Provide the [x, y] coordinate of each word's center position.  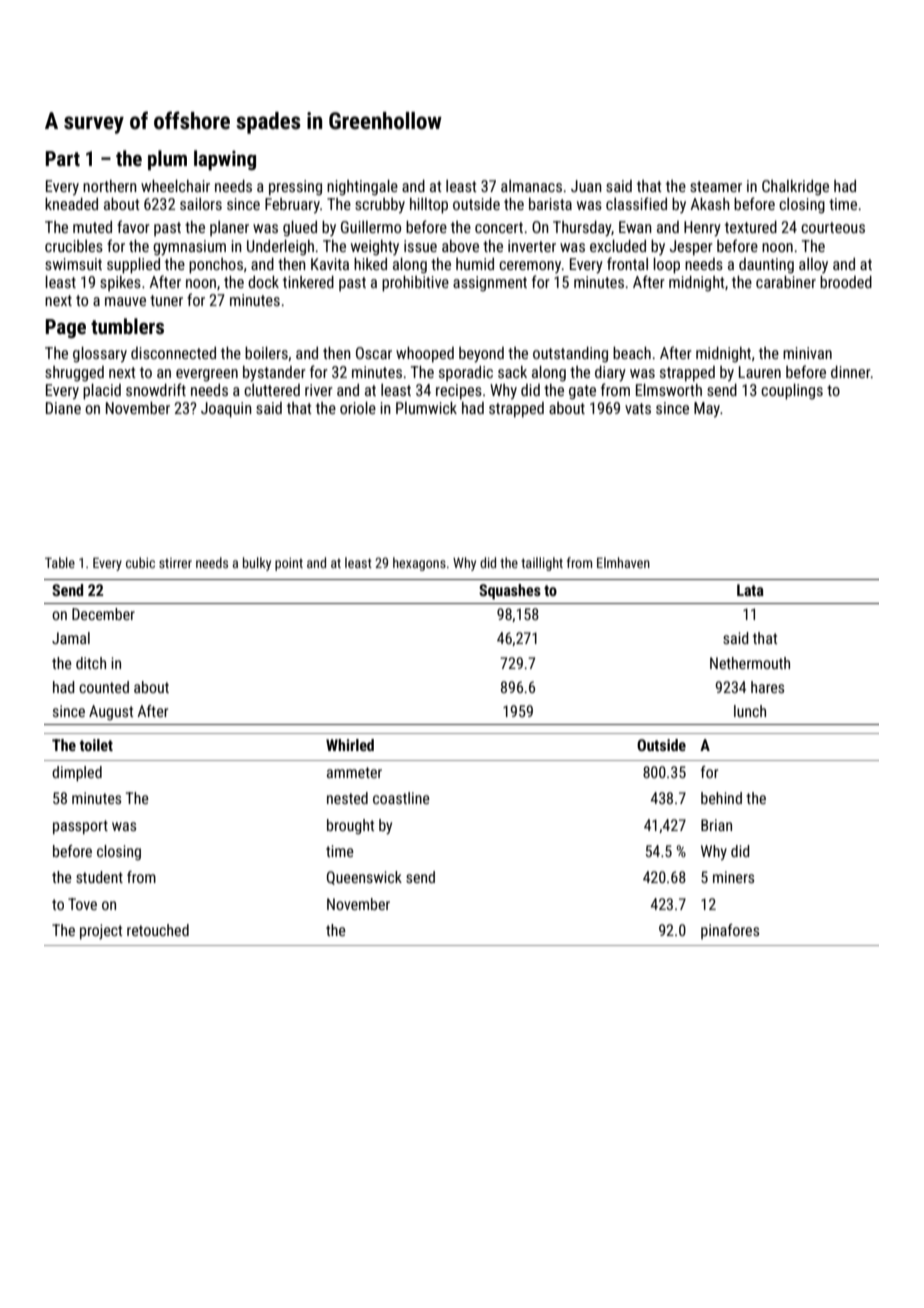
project [101, 931]
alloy [813, 265]
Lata [750, 590]
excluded [618, 246]
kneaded [71, 204]
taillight [542, 564]
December [103, 614]
